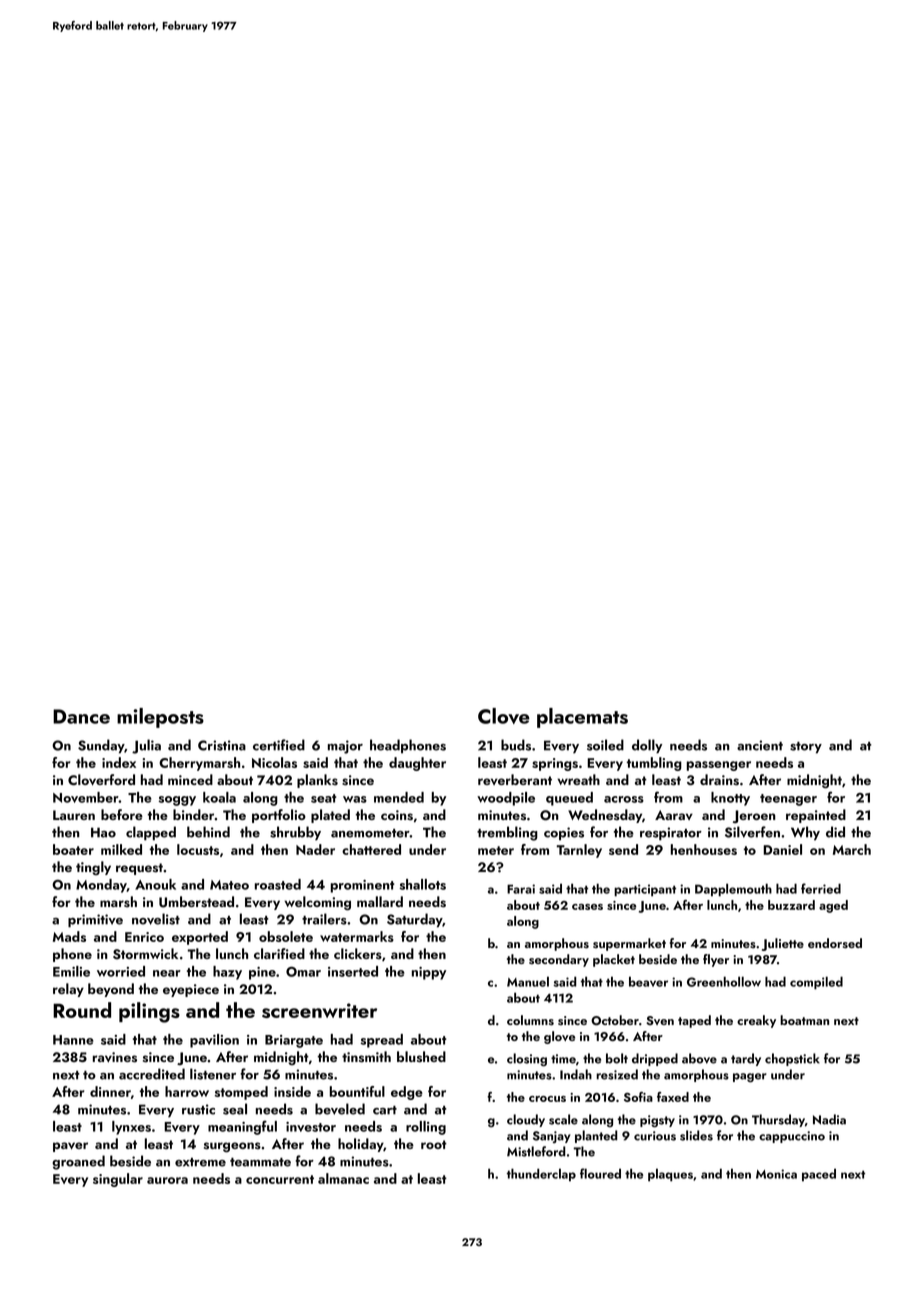 The height and width of the screenshot is (1308, 924). Describe the element at coordinates (600, 1173) in the screenshot. I see `floured` at that location.
